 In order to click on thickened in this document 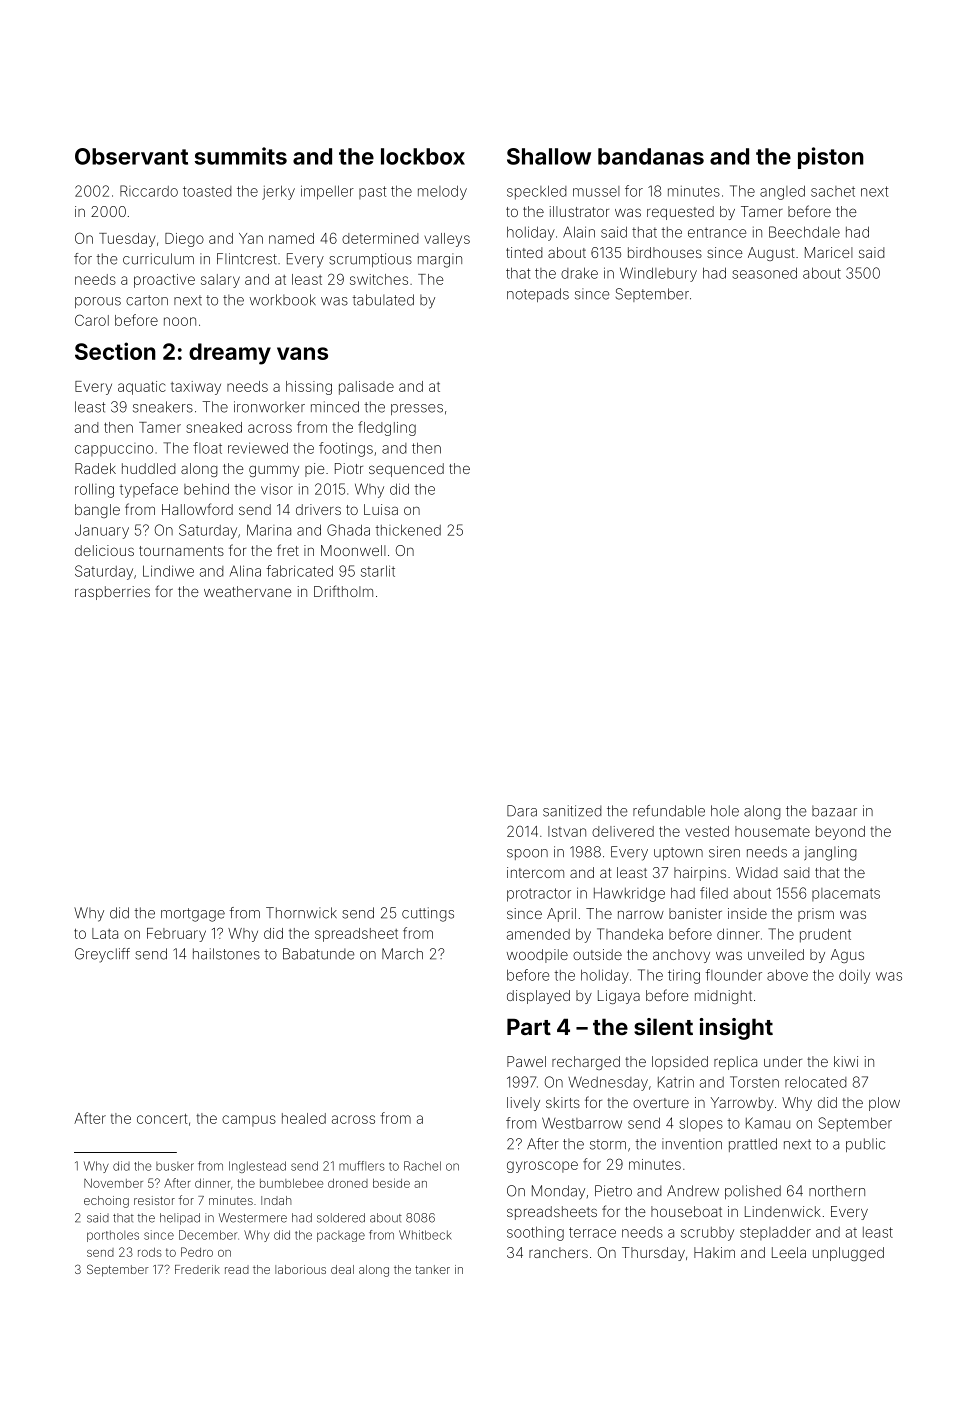, I will do `click(408, 530)`.
